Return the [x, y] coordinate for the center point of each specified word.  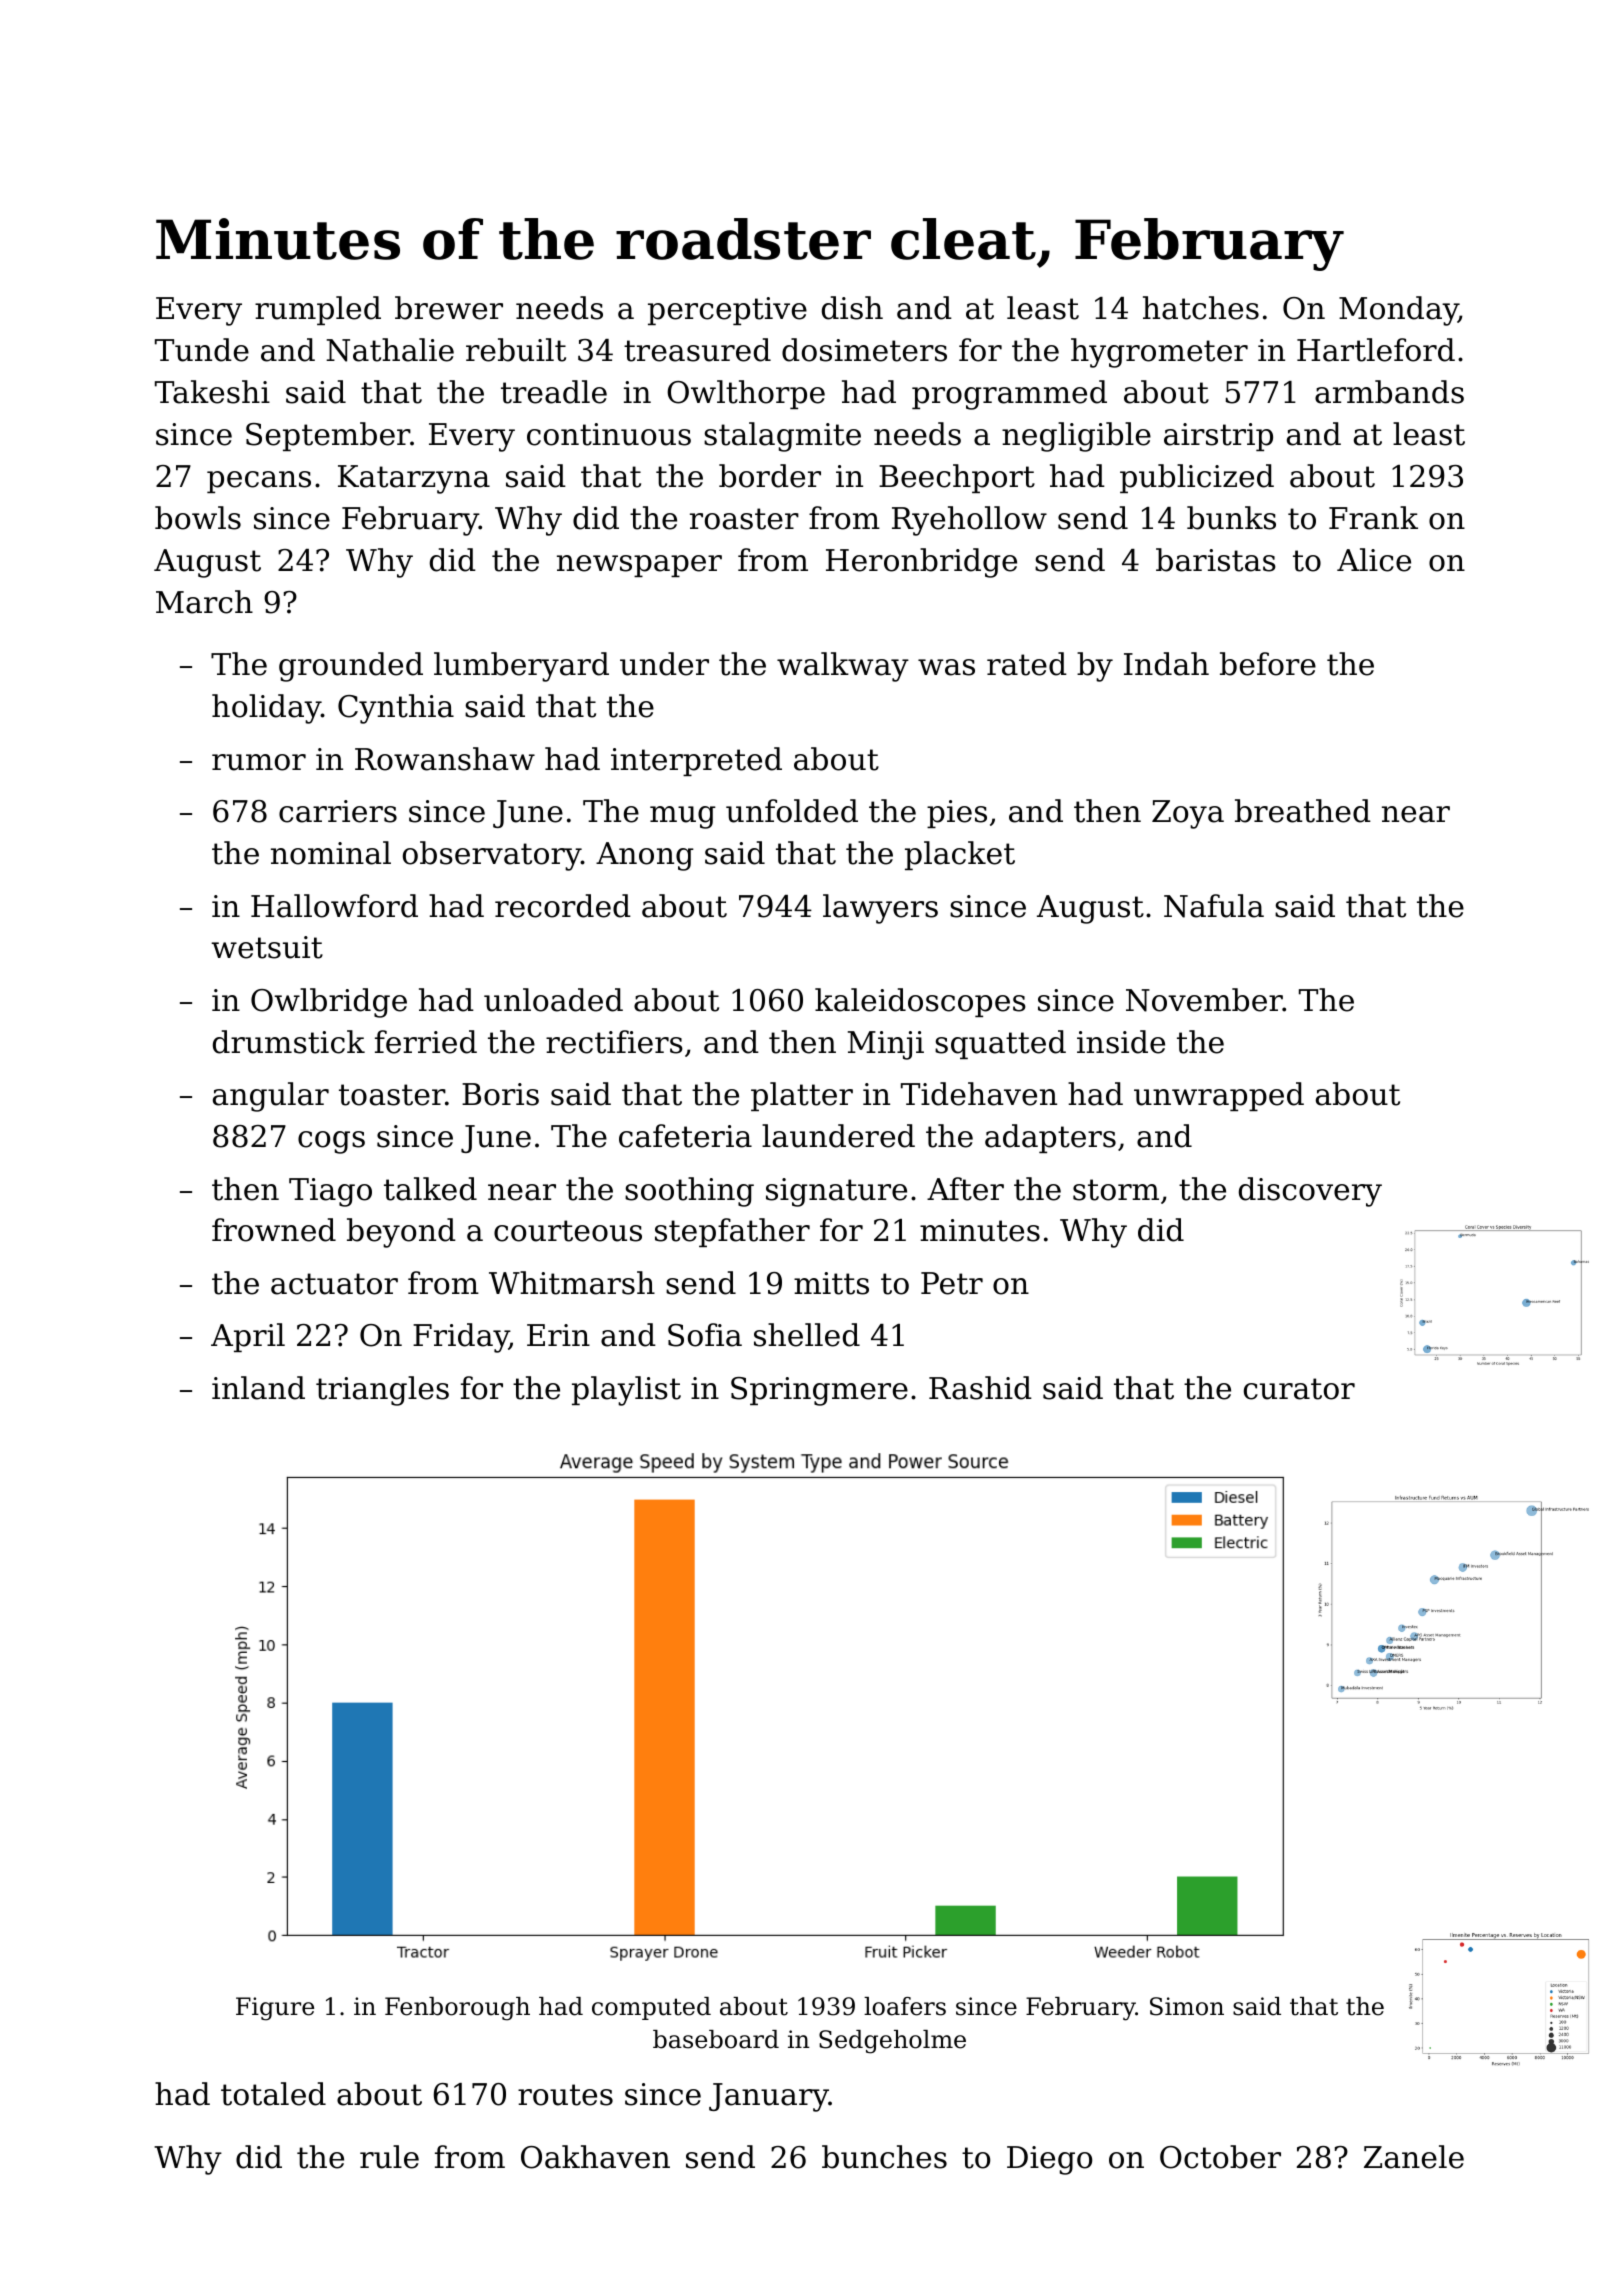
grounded [351, 667]
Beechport [957, 478]
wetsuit [267, 947]
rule [389, 2157]
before [1268, 664]
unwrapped [1219, 1096]
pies [957, 814]
